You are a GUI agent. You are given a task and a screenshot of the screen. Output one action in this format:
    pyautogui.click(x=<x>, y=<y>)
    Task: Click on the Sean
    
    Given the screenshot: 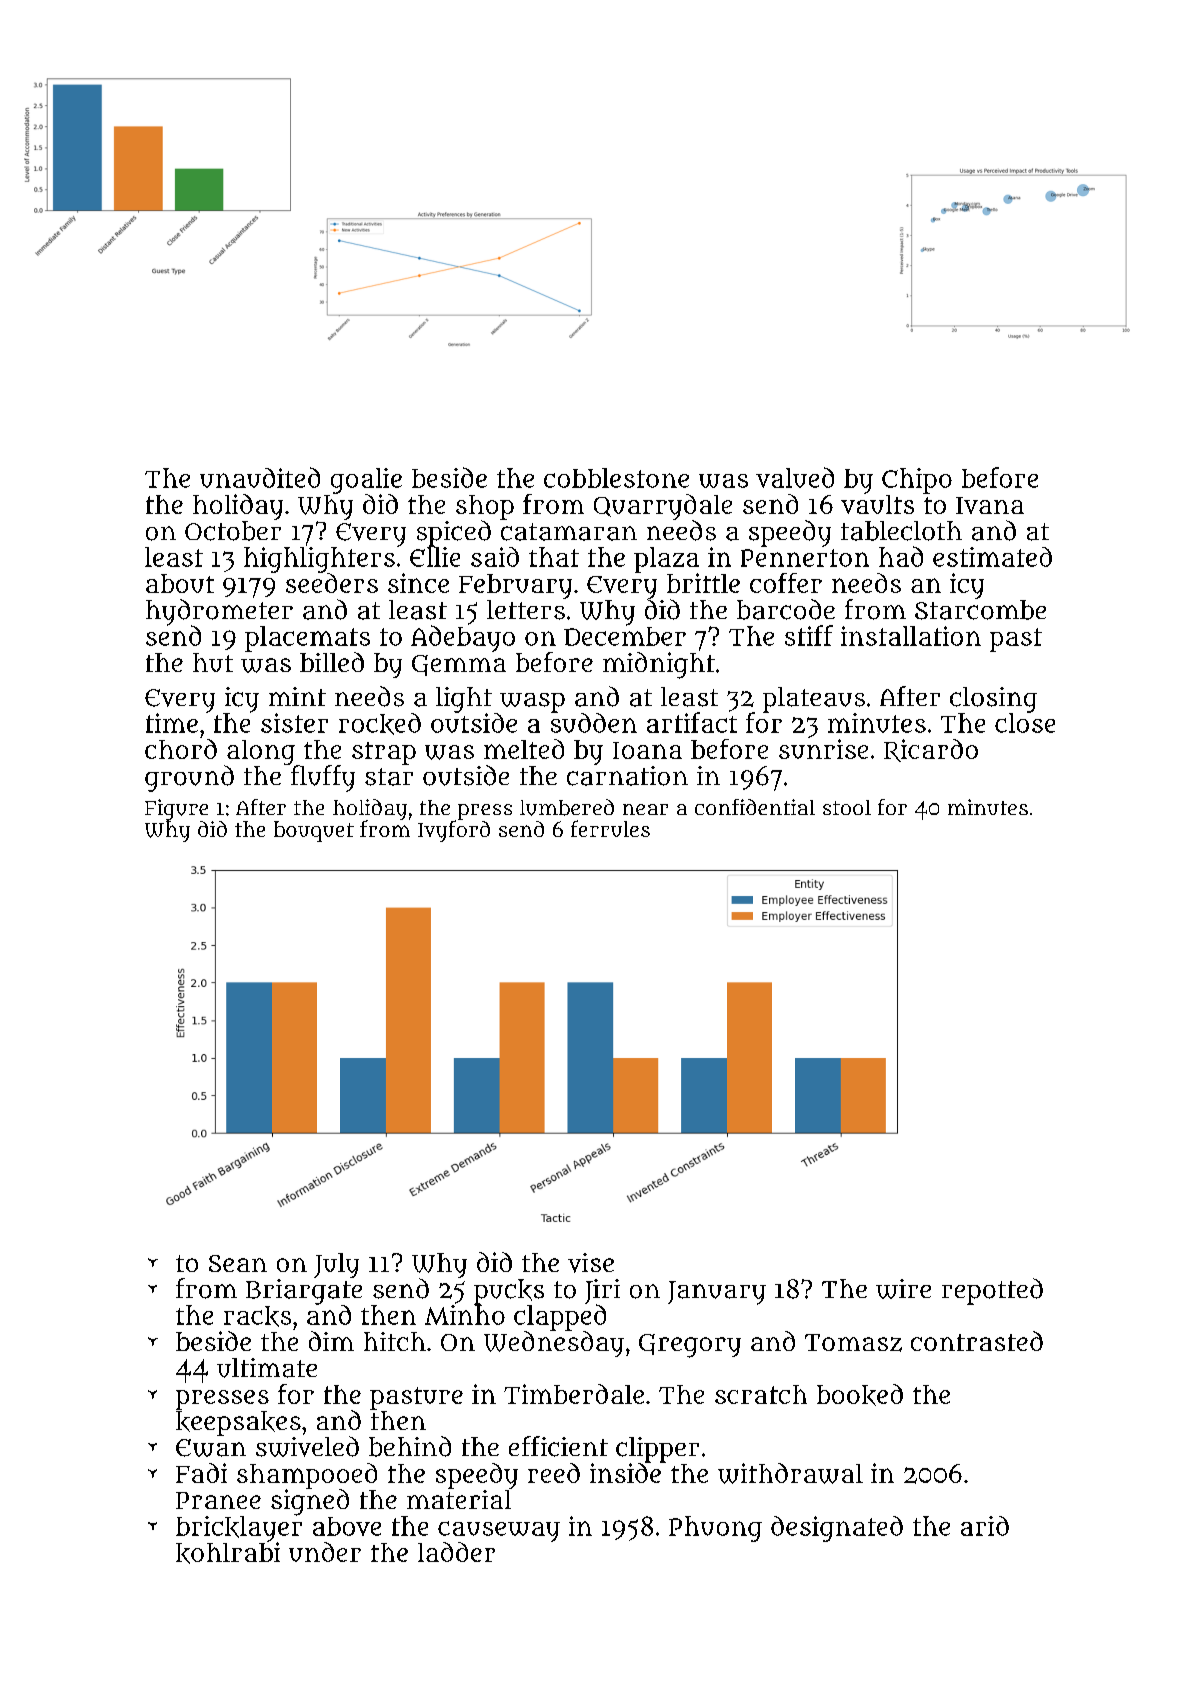 What is the action you would take?
    pyautogui.click(x=238, y=1263)
